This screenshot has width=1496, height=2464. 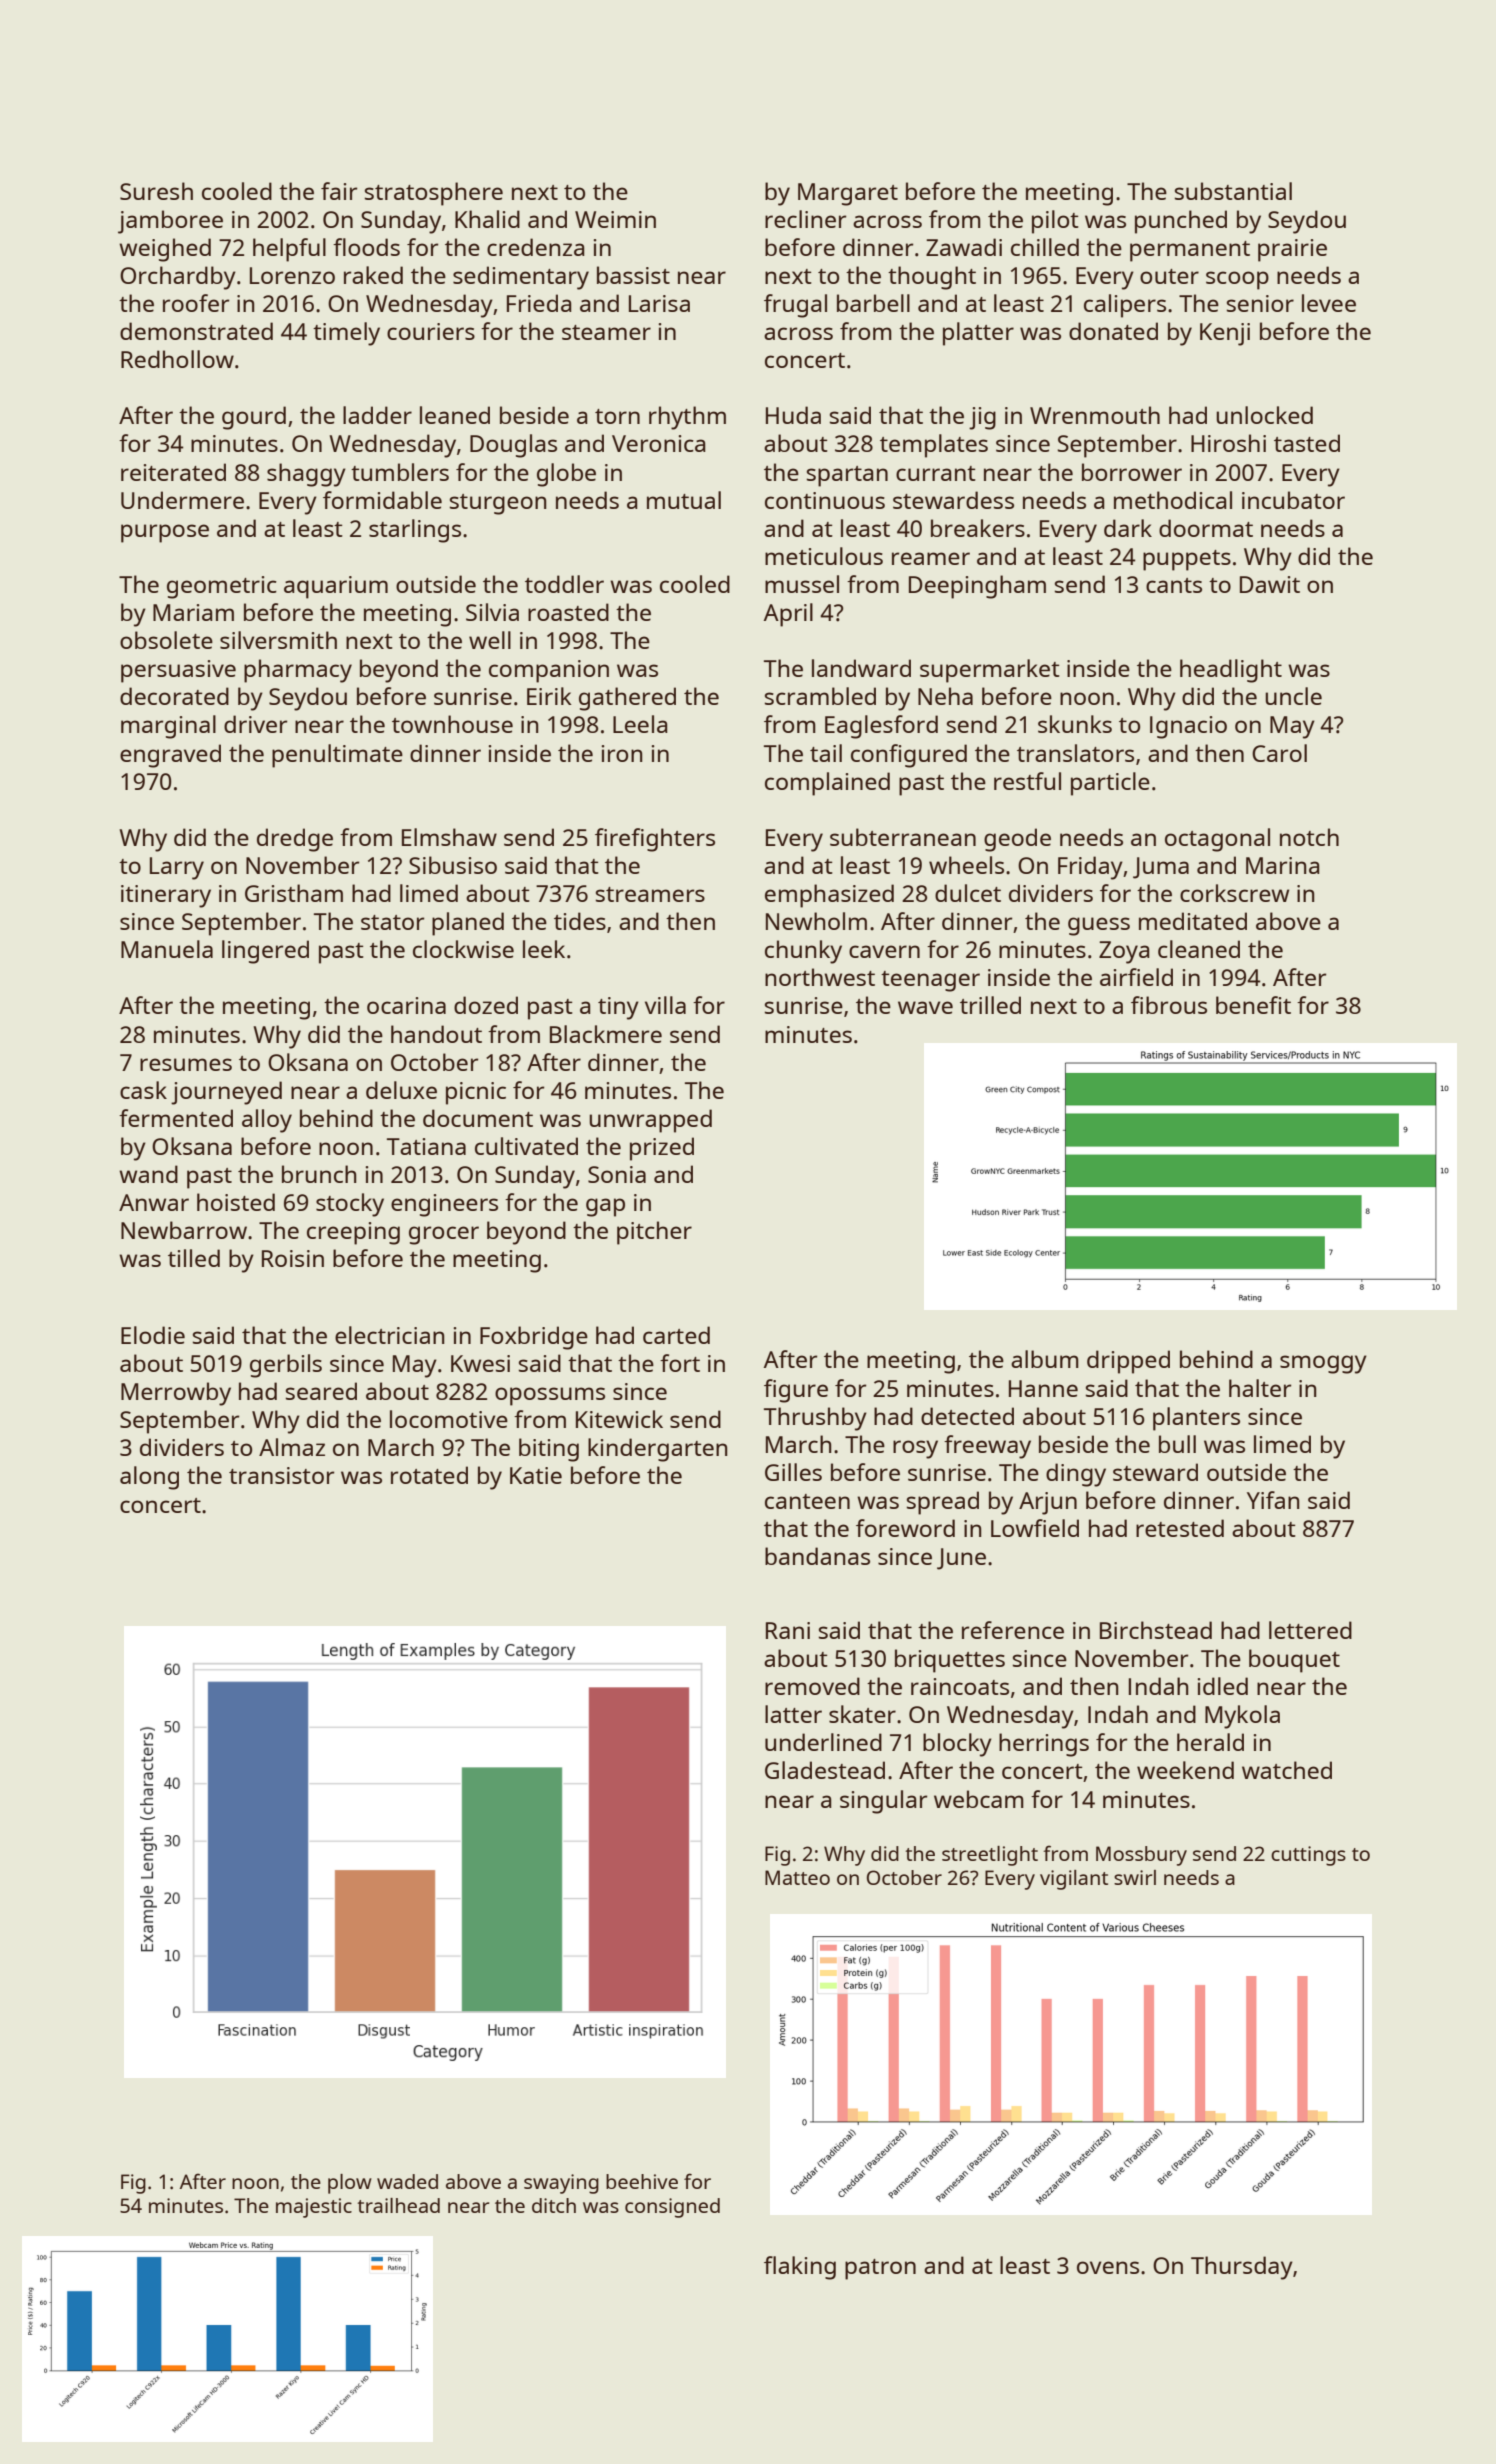 What do you see at coordinates (398, 2205) in the screenshot?
I see `trailhead` at bounding box center [398, 2205].
